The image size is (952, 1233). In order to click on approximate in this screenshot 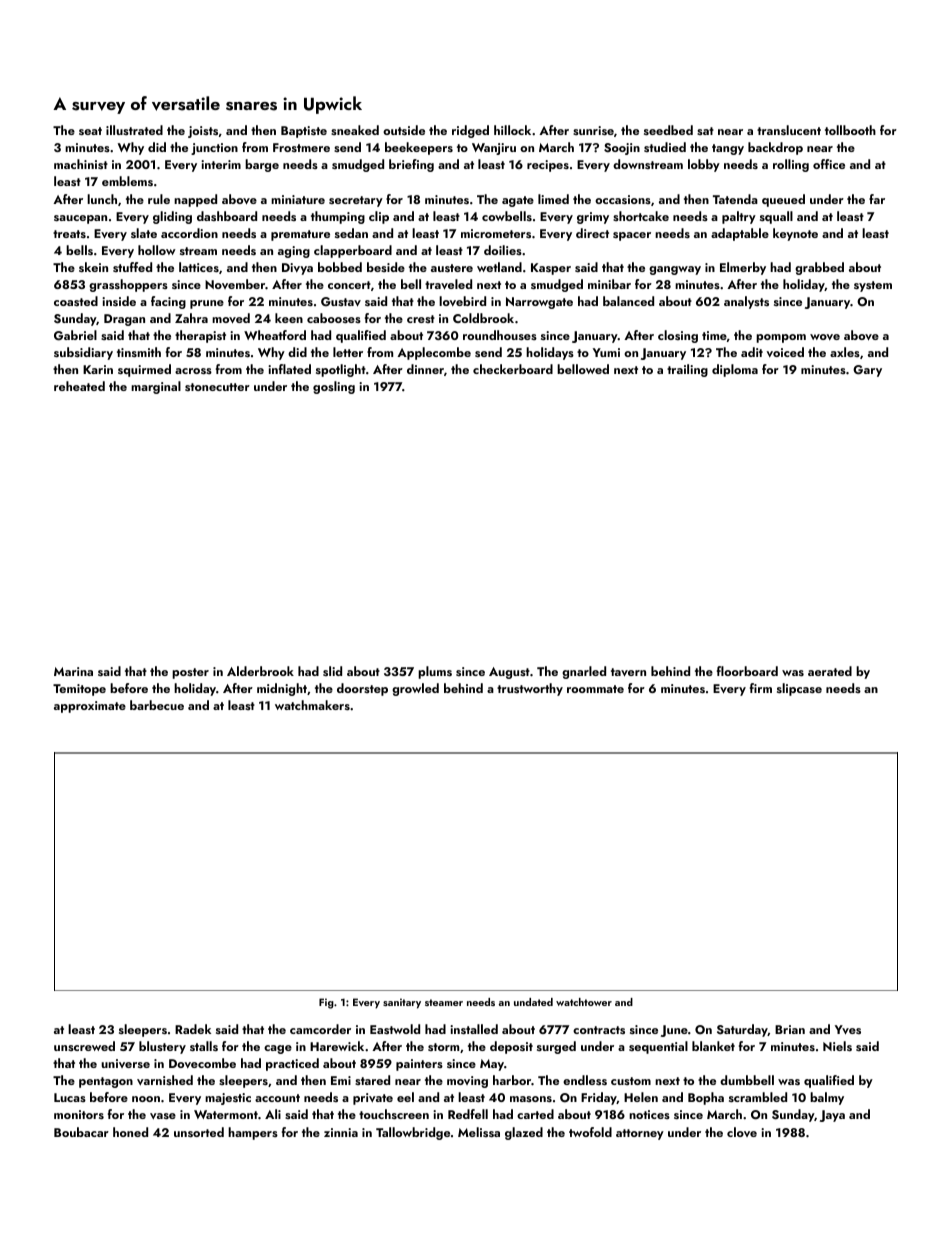, I will do `click(90, 707)`.
